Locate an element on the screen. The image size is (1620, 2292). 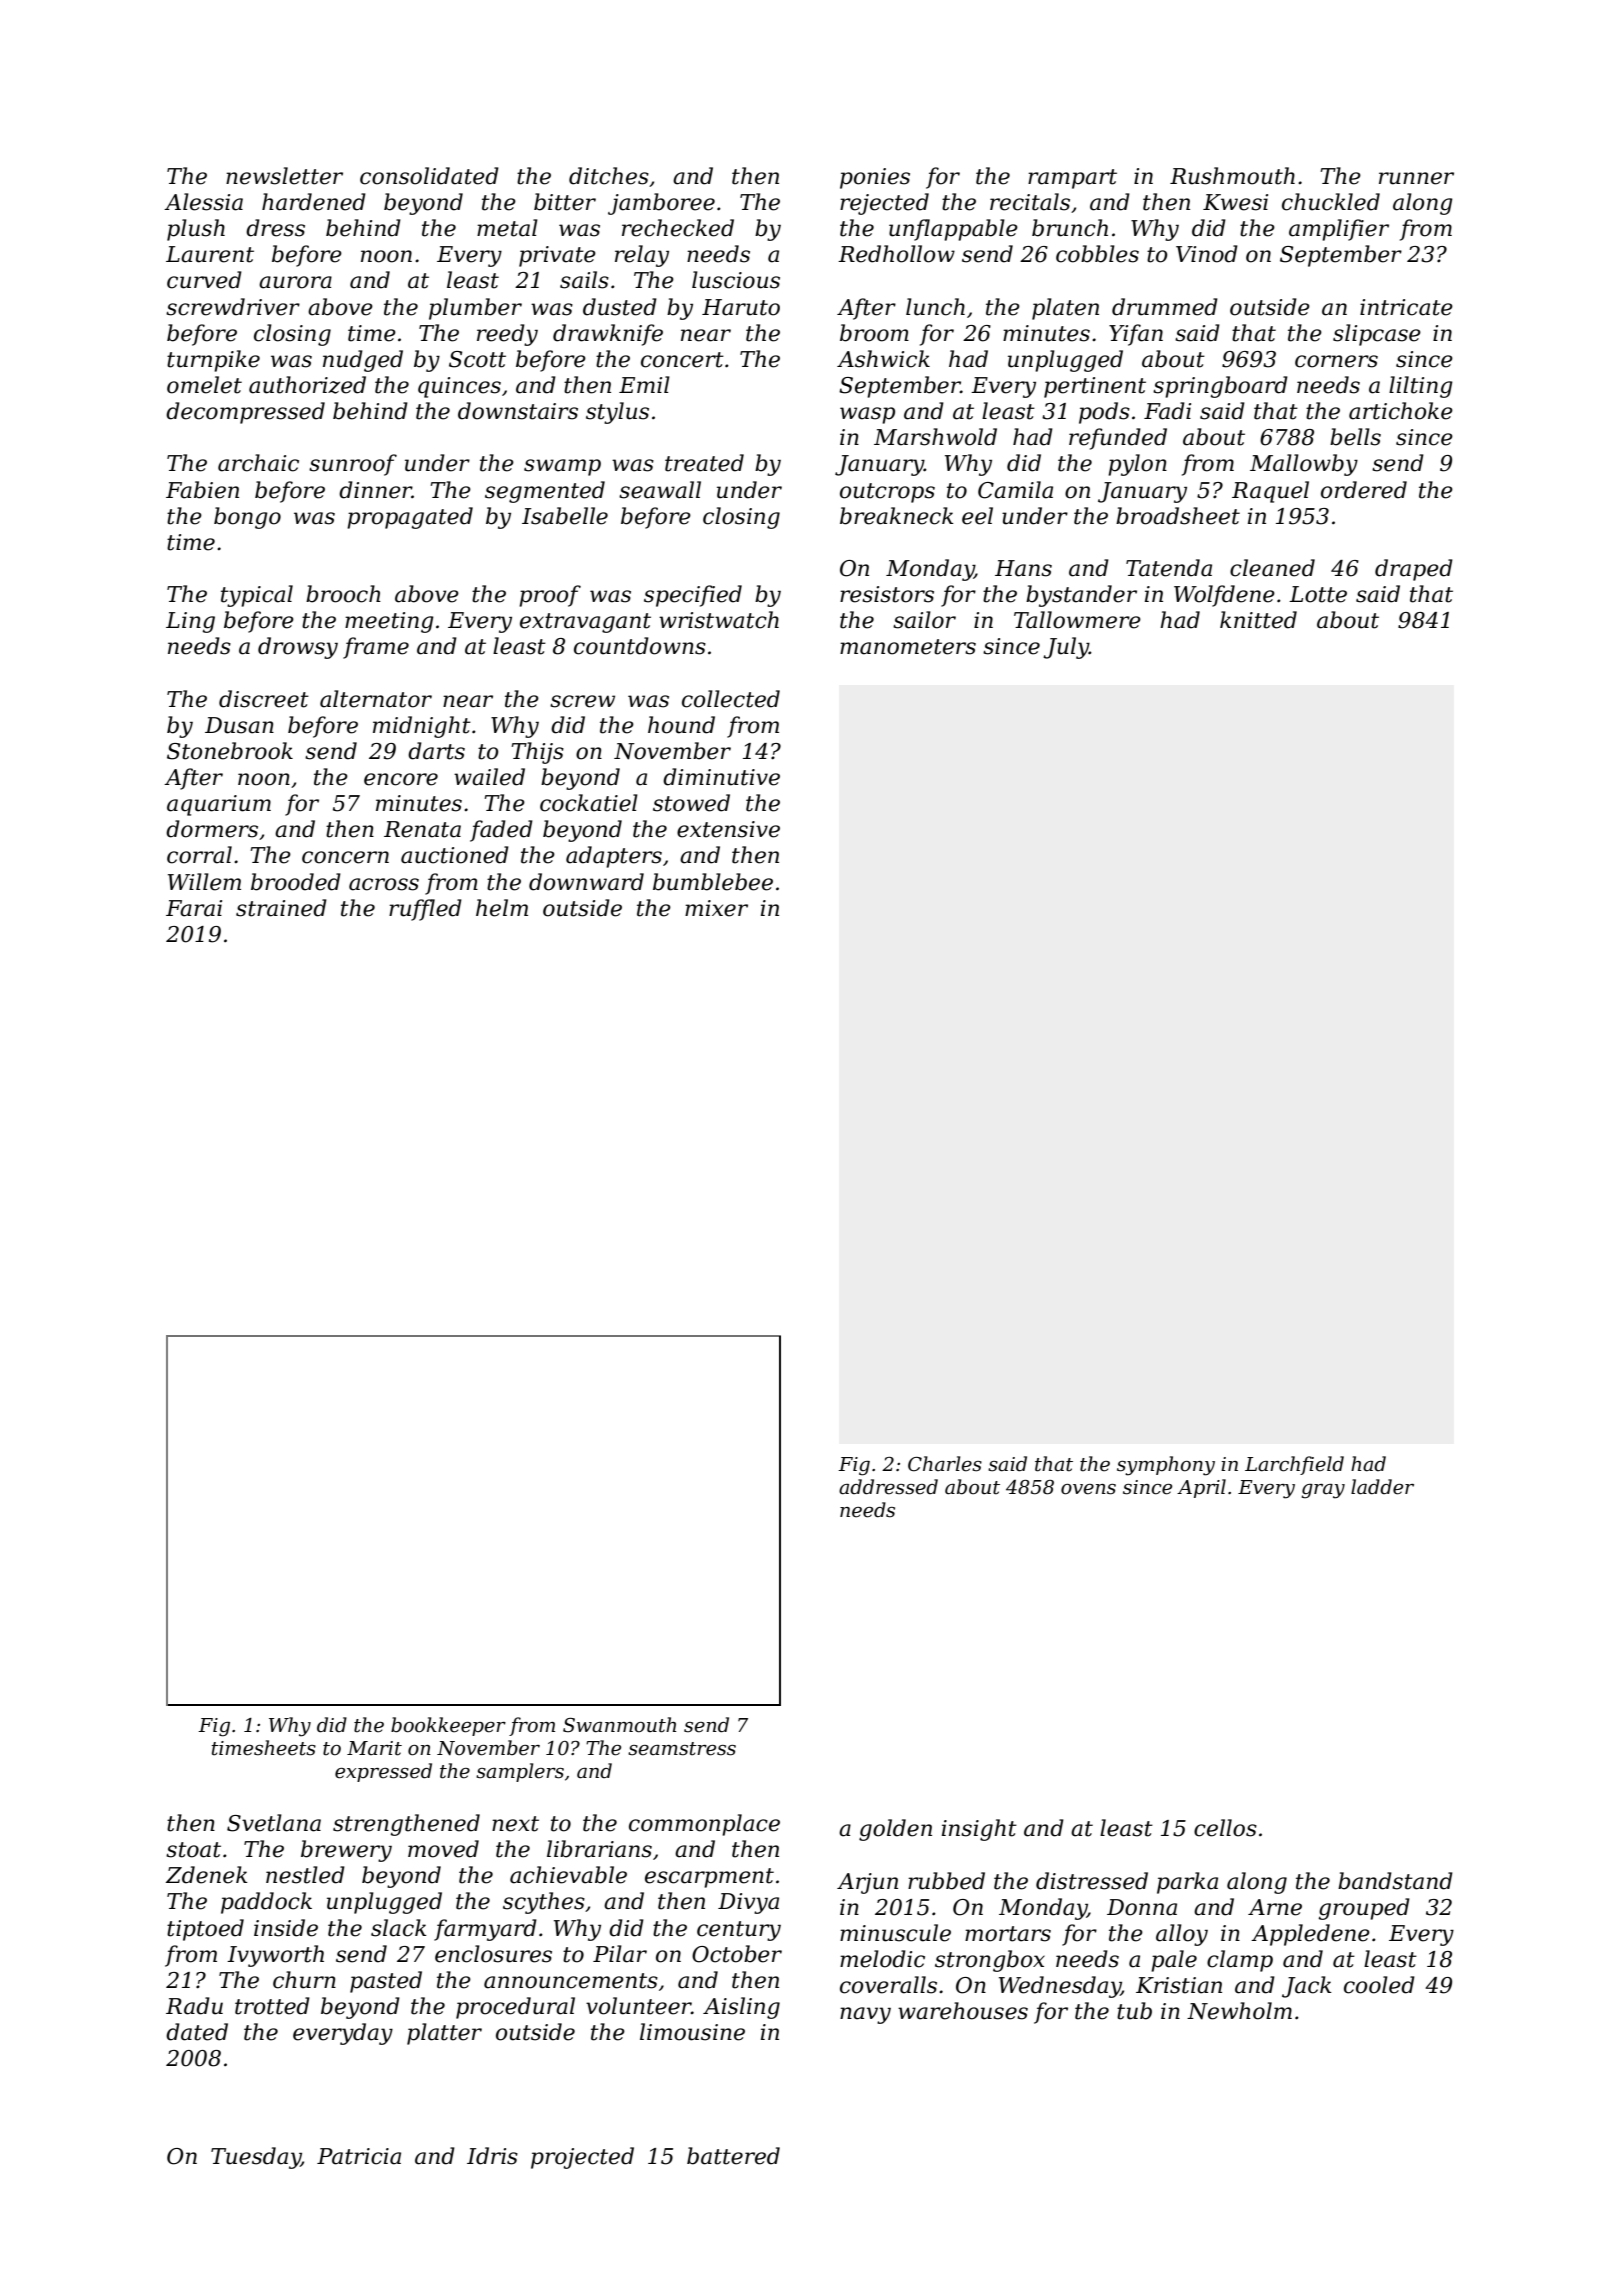
Tuesday is located at coordinates (256, 2158).
